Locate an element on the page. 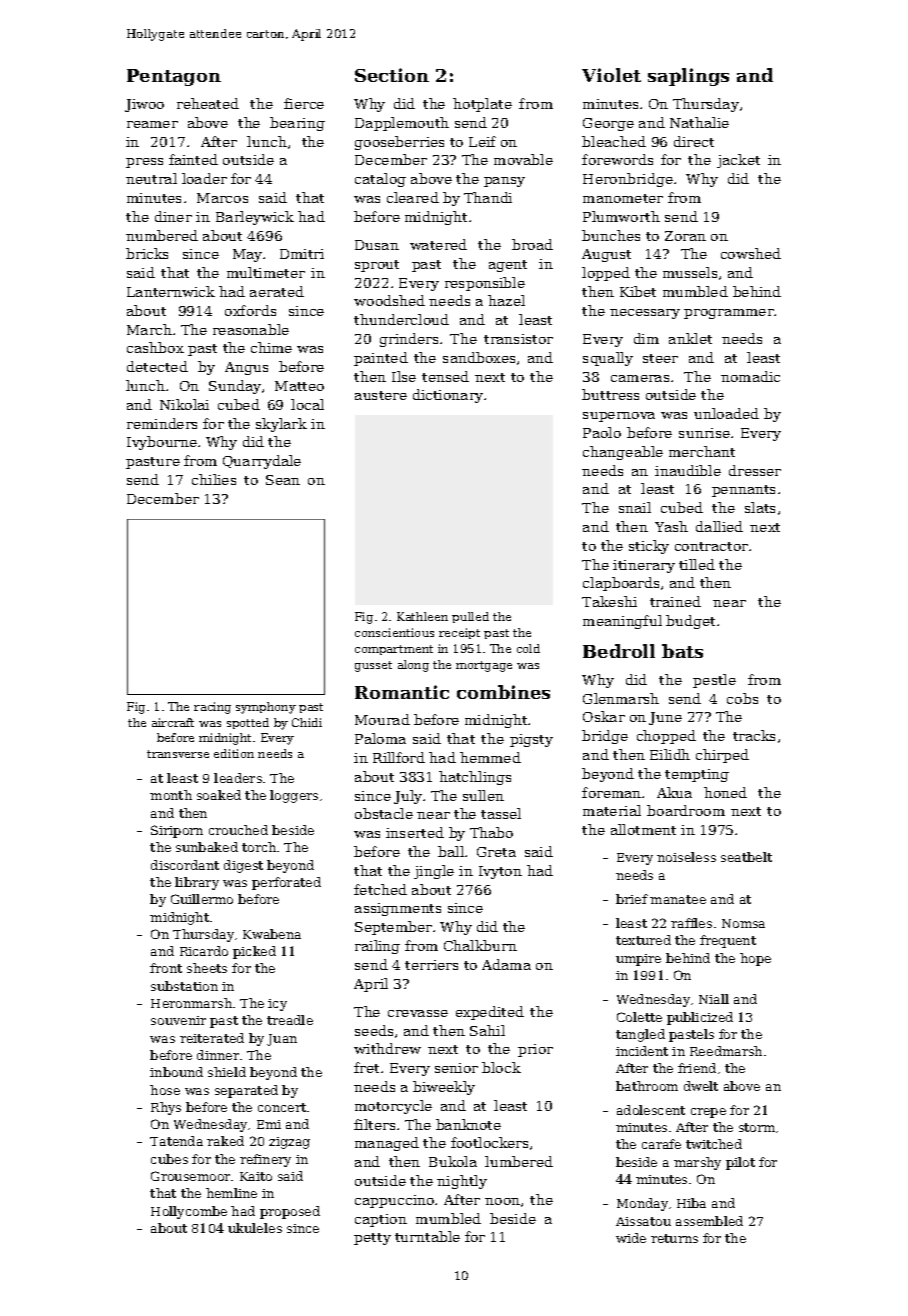 The width and height of the document is (908, 1316). anklet is located at coordinates (690, 338).
